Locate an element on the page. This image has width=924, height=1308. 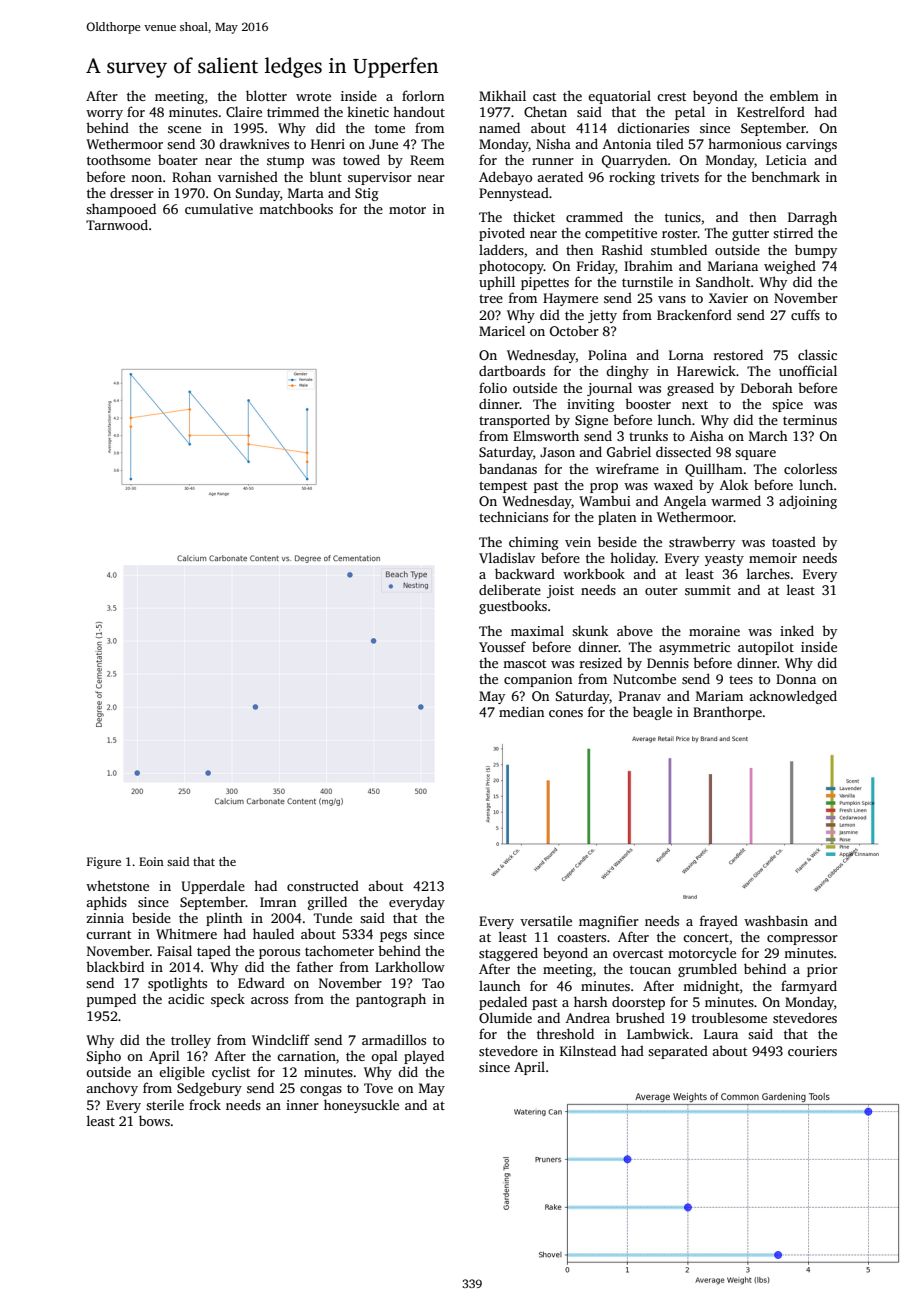
median is located at coordinates (521, 711).
